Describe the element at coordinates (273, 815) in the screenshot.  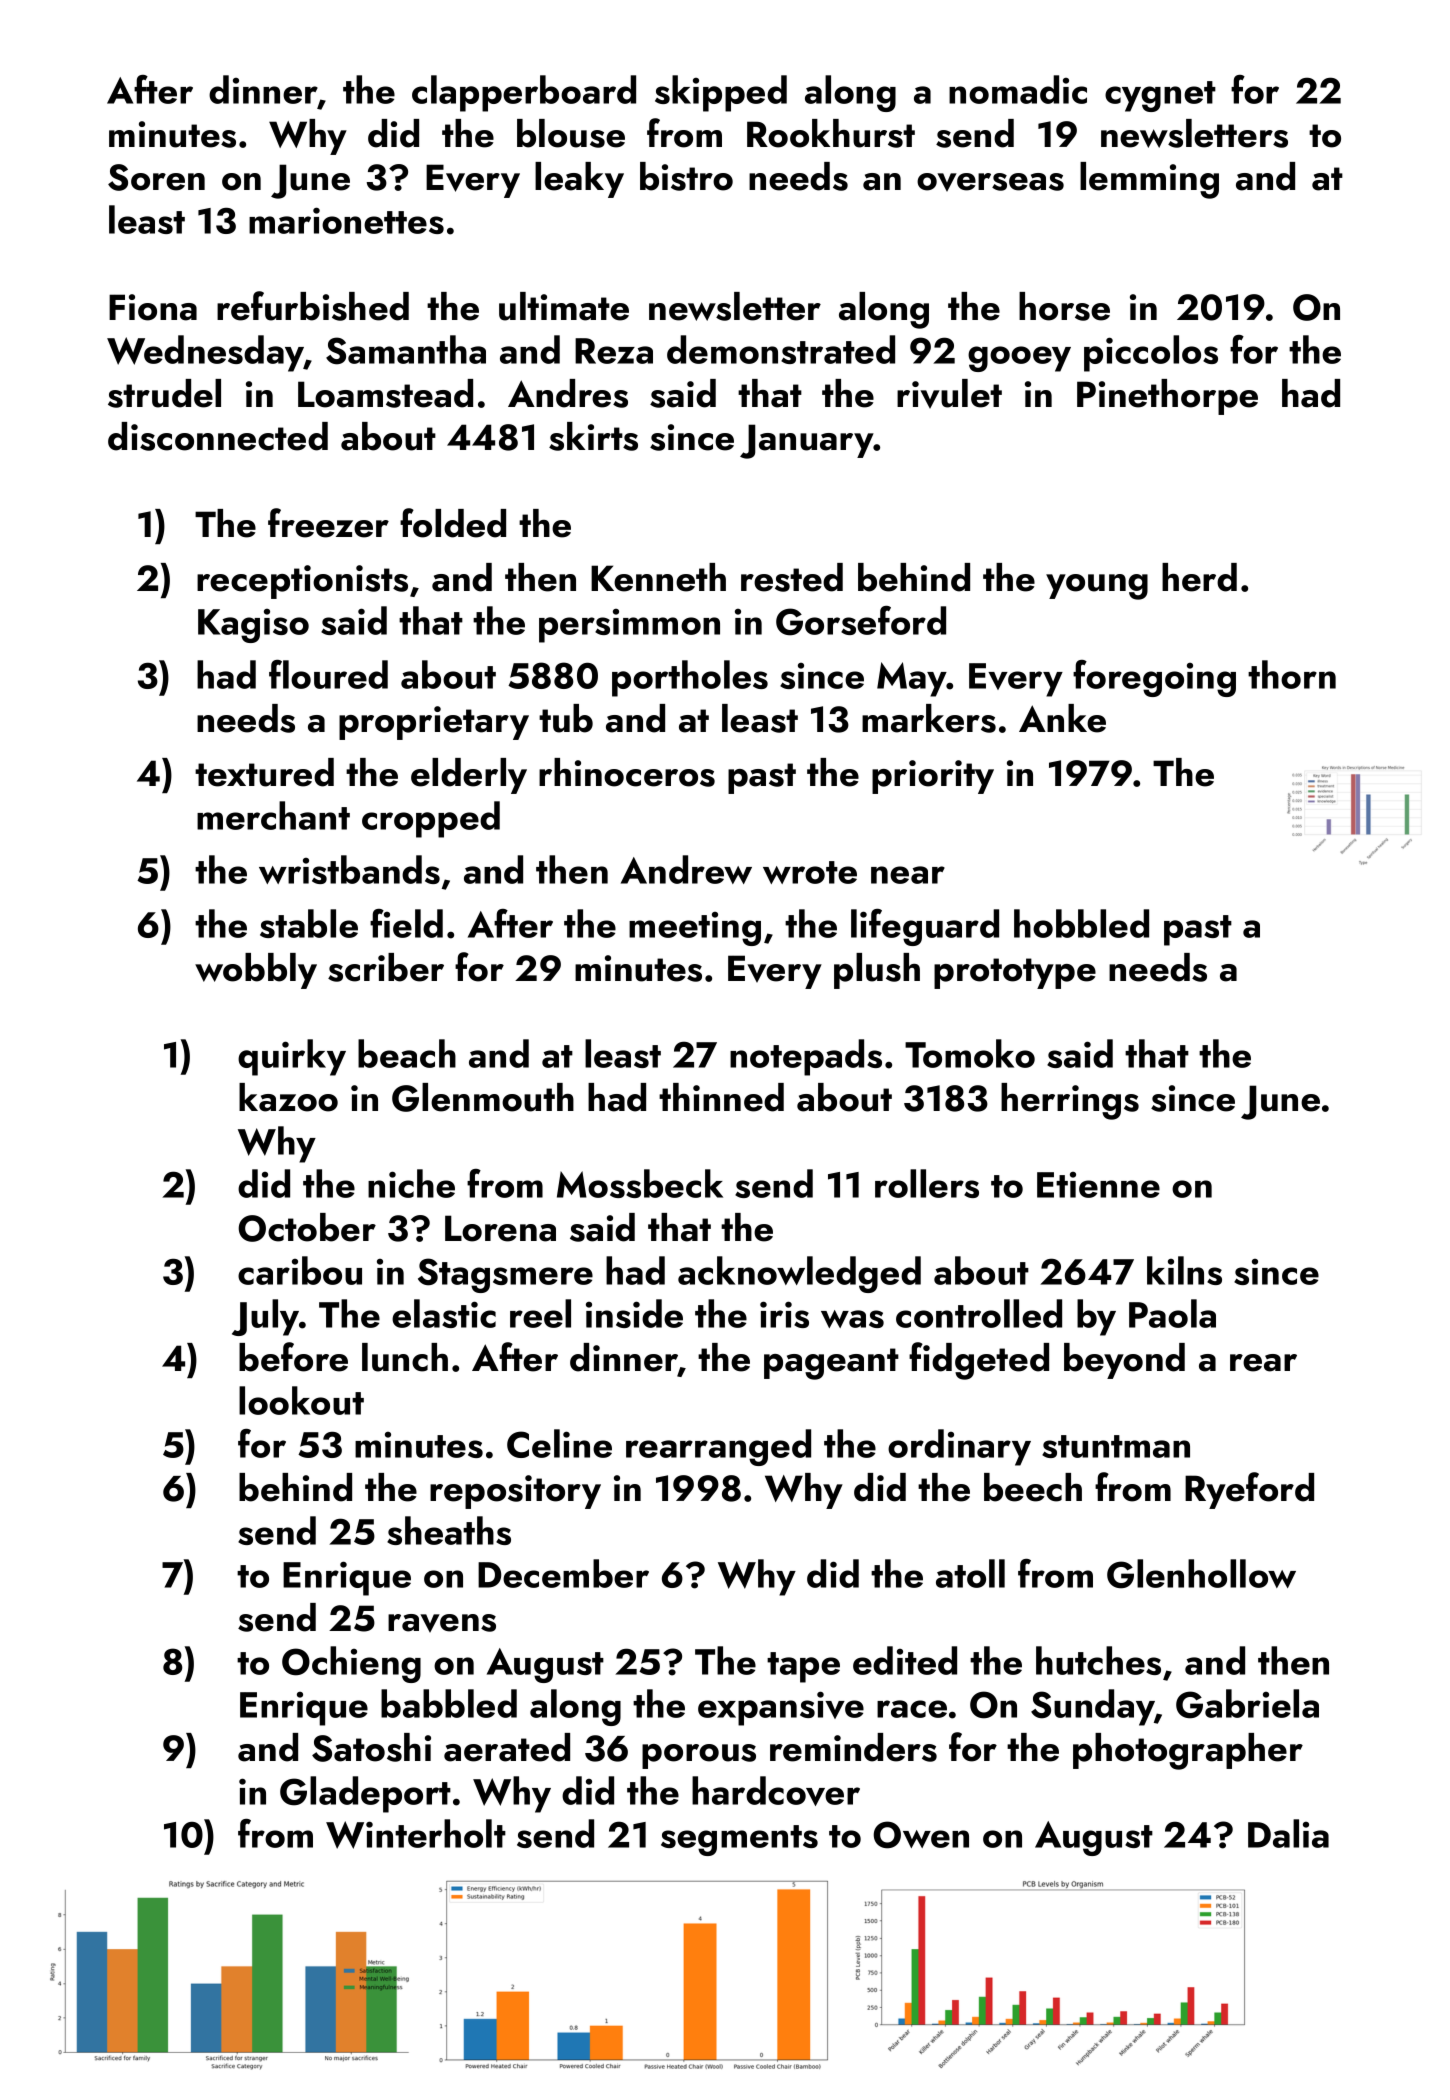
I see `merchant` at that location.
